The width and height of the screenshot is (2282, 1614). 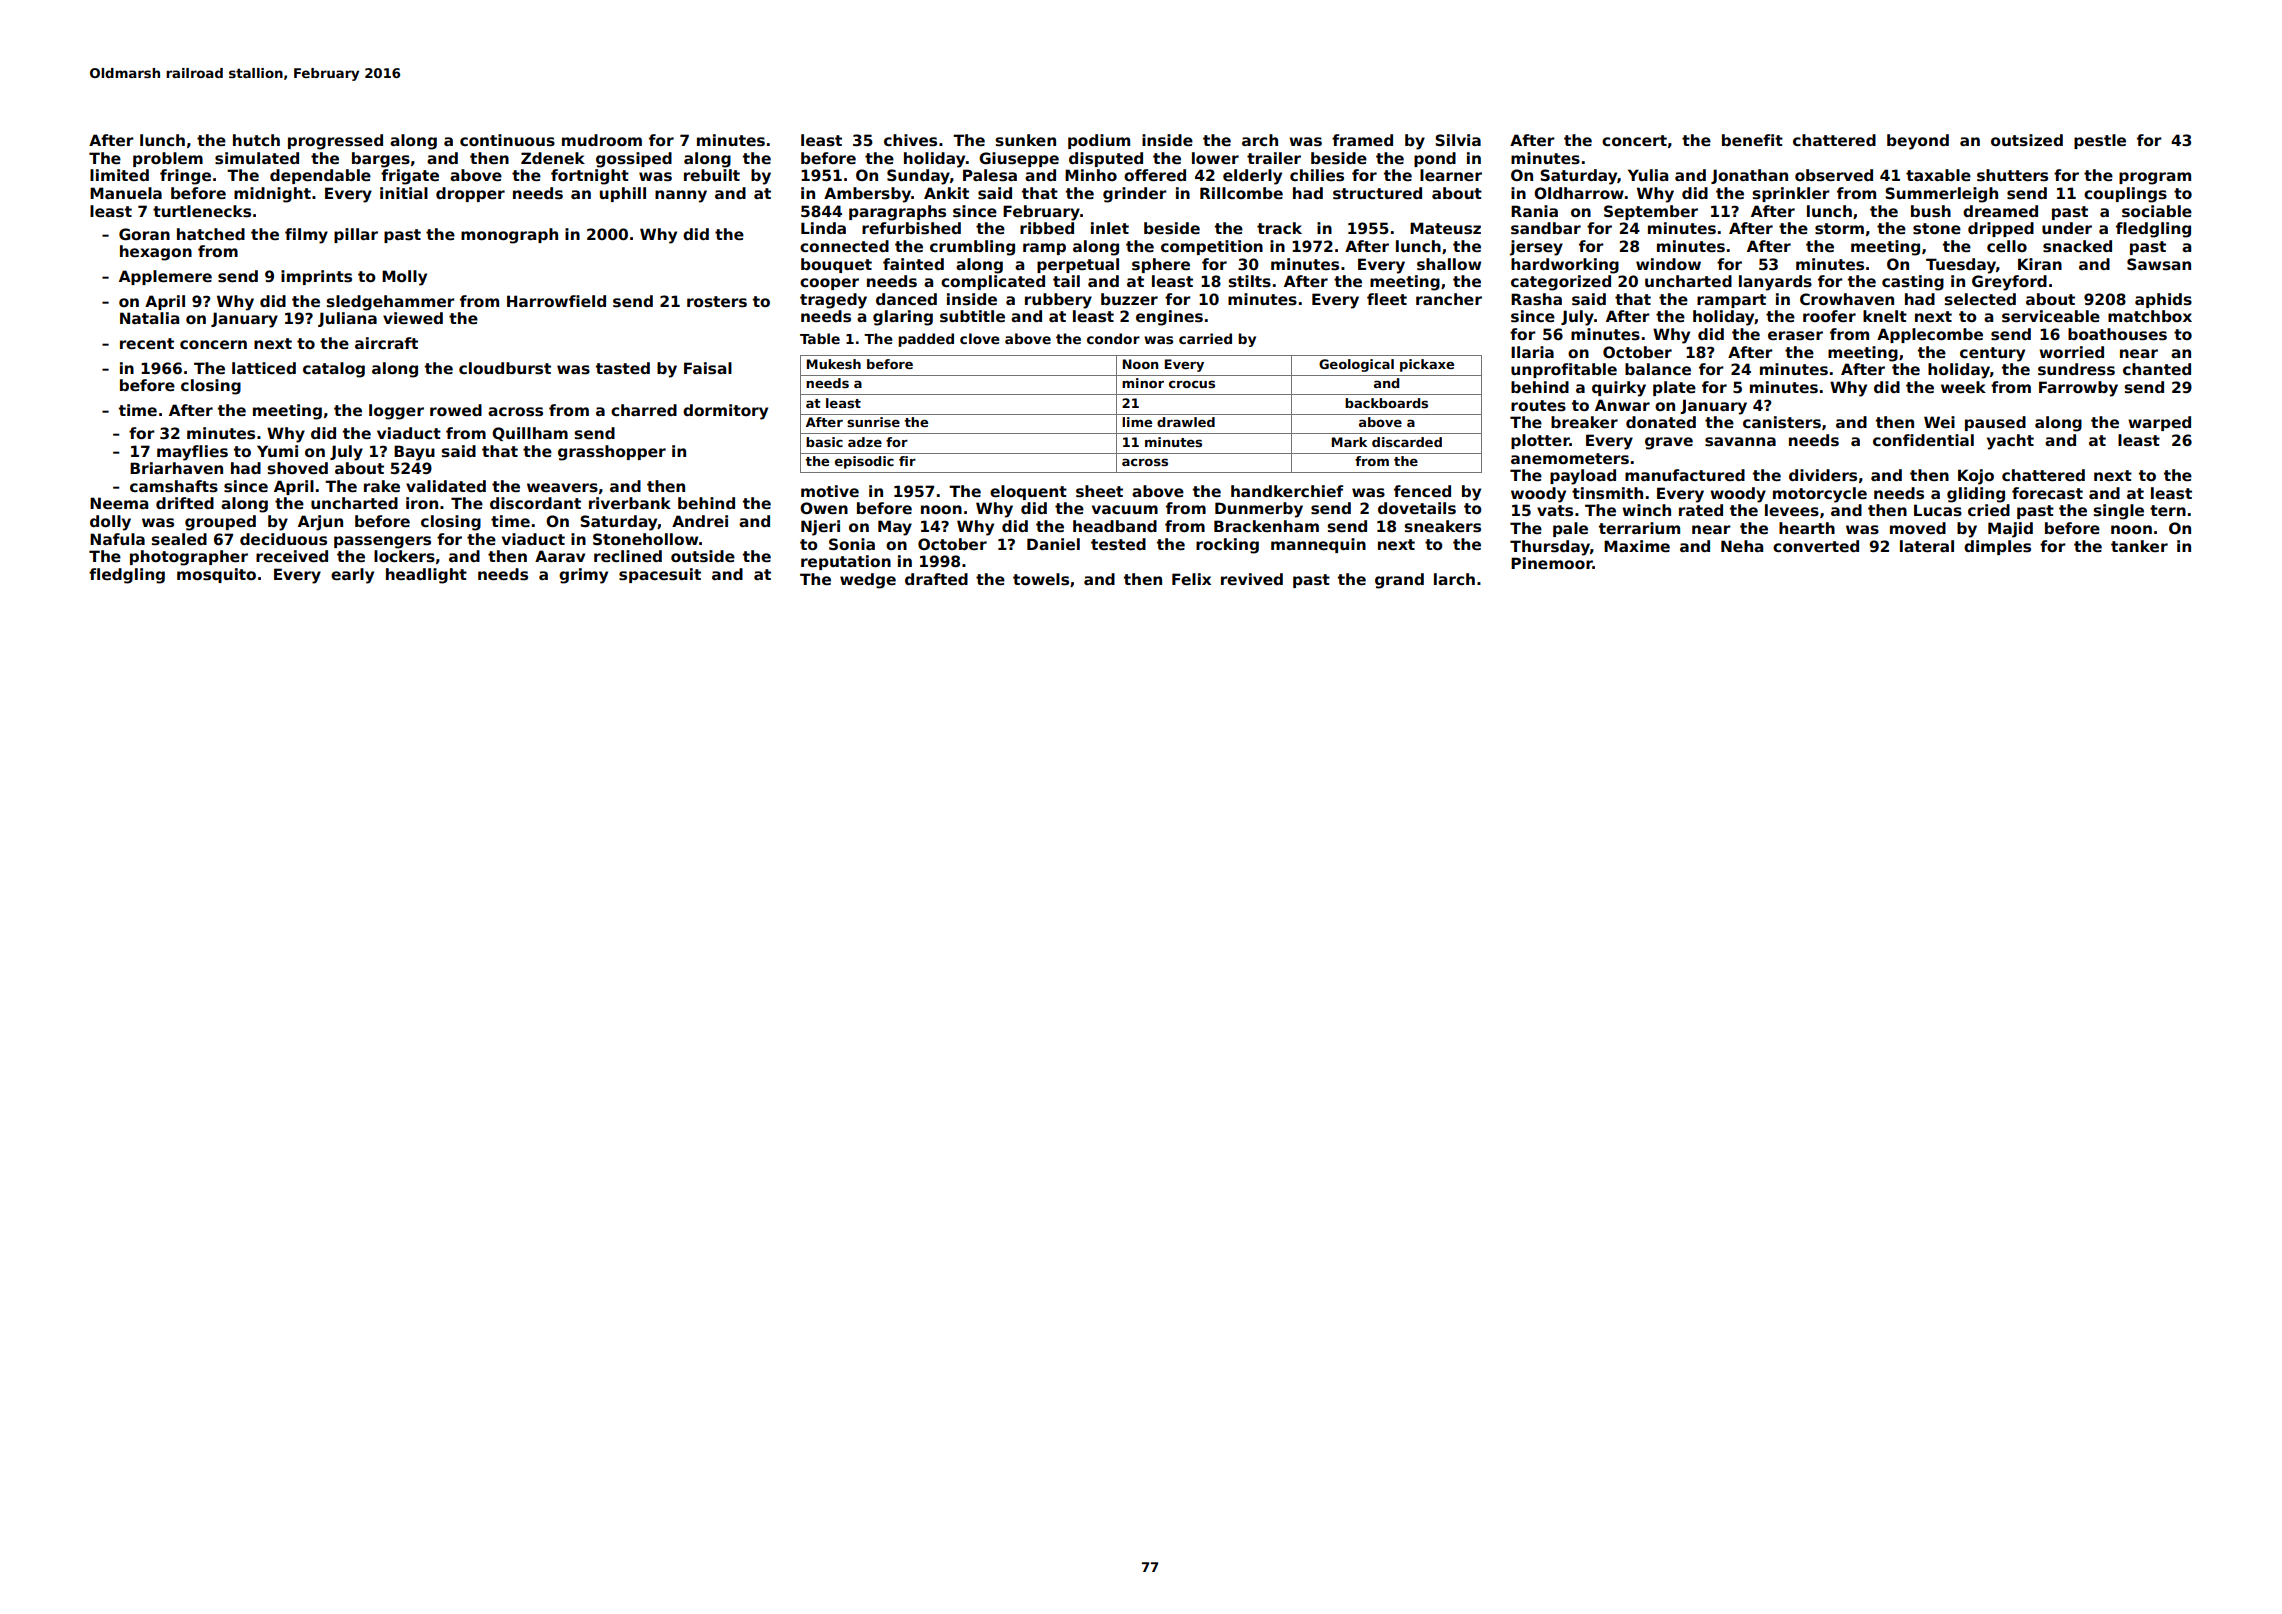 What do you see at coordinates (216, 575) in the screenshot?
I see `mosquito` at bounding box center [216, 575].
